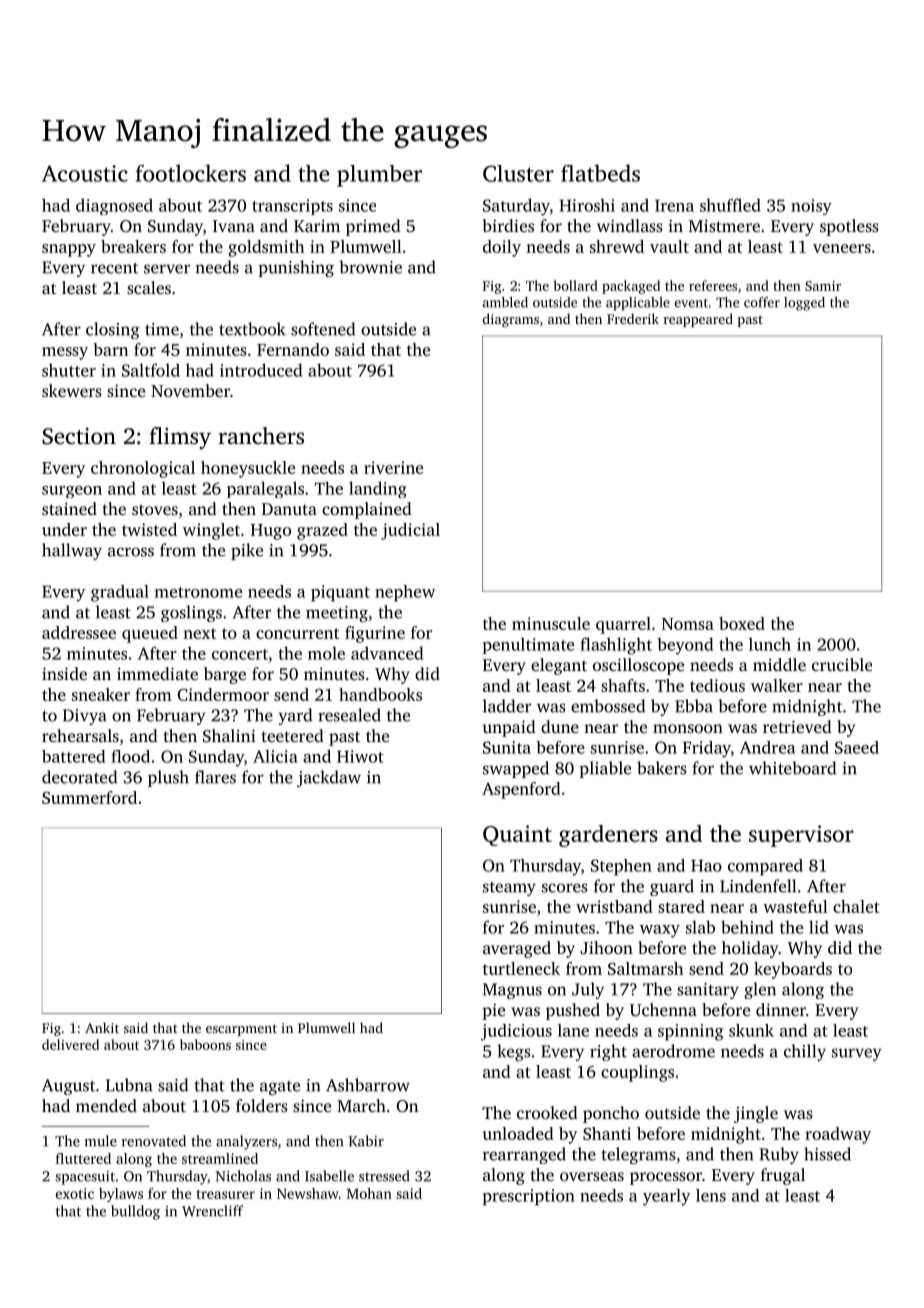 Image resolution: width=924 pixels, height=1308 pixels. I want to click on Saeed, so click(857, 747).
